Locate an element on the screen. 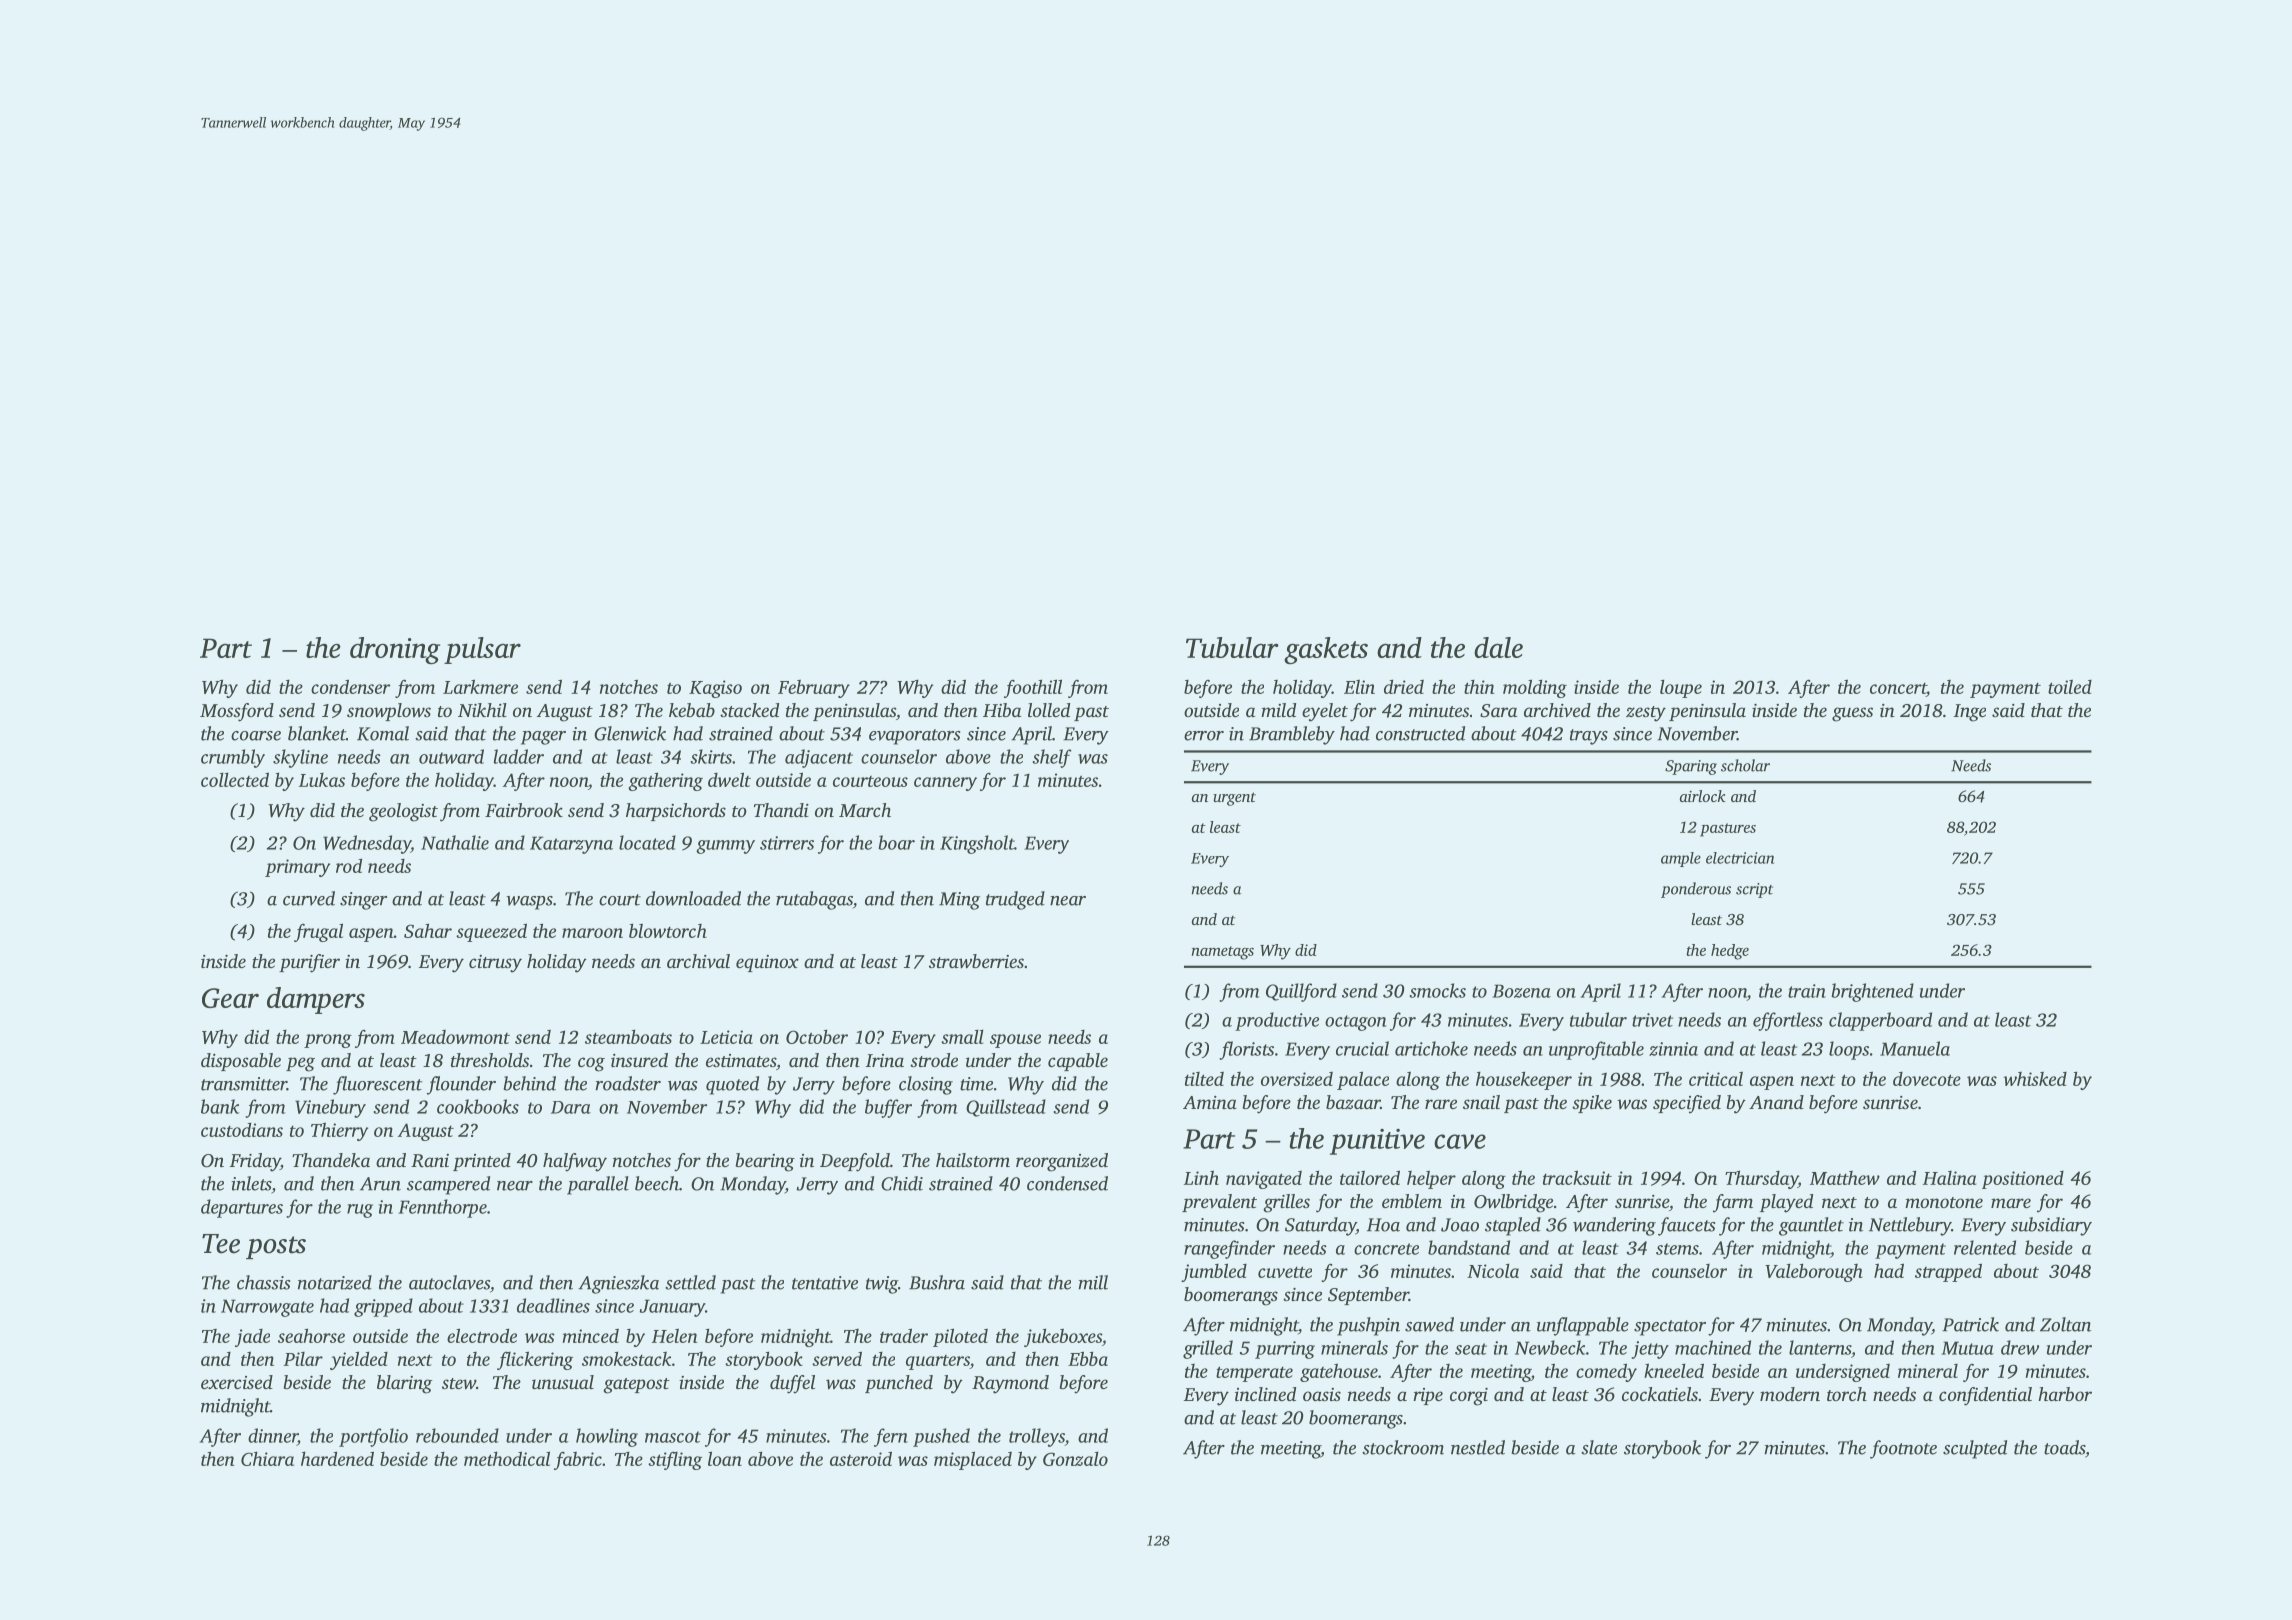  Wednesday is located at coordinates (367, 844).
